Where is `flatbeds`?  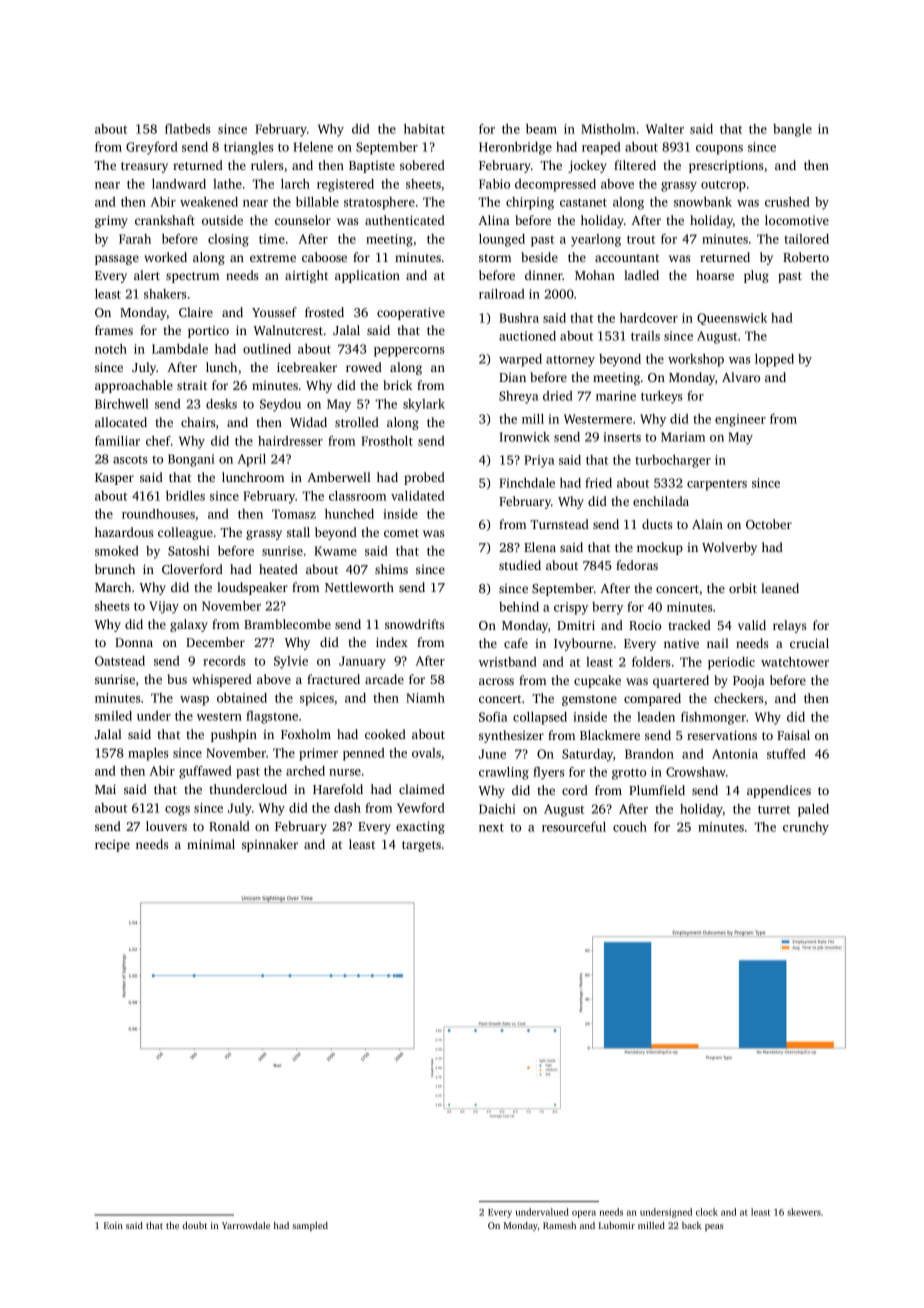
flatbeds is located at coordinates (188, 129).
